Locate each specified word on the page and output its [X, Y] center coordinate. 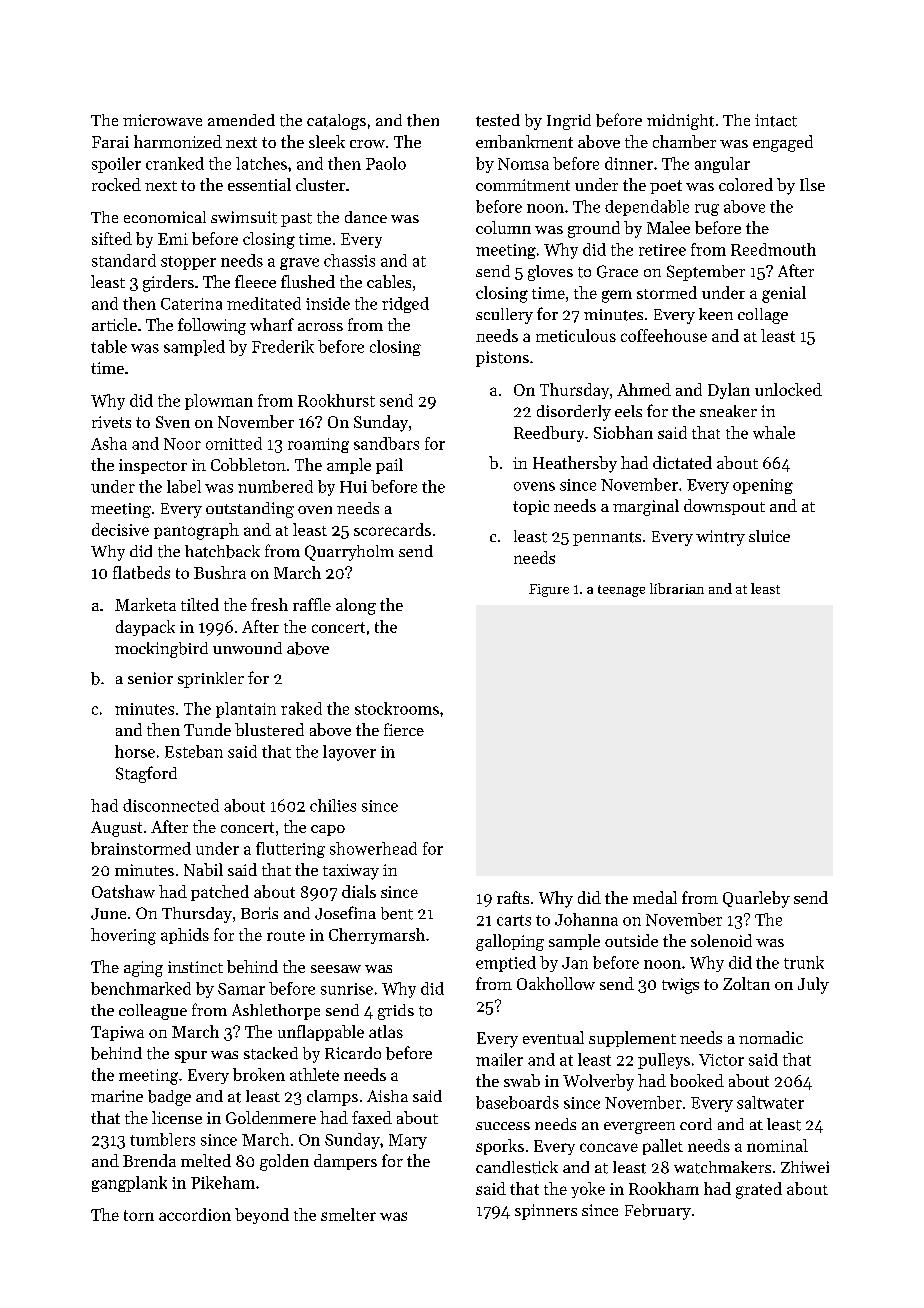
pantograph [196, 531]
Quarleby [756, 899]
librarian [677, 588]
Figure [549, 590]
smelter [348, 1214]
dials [359, 891]
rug [707, 210]
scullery [504, 316]
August [116, 829]
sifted [112, 238]
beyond [262, 1216]
